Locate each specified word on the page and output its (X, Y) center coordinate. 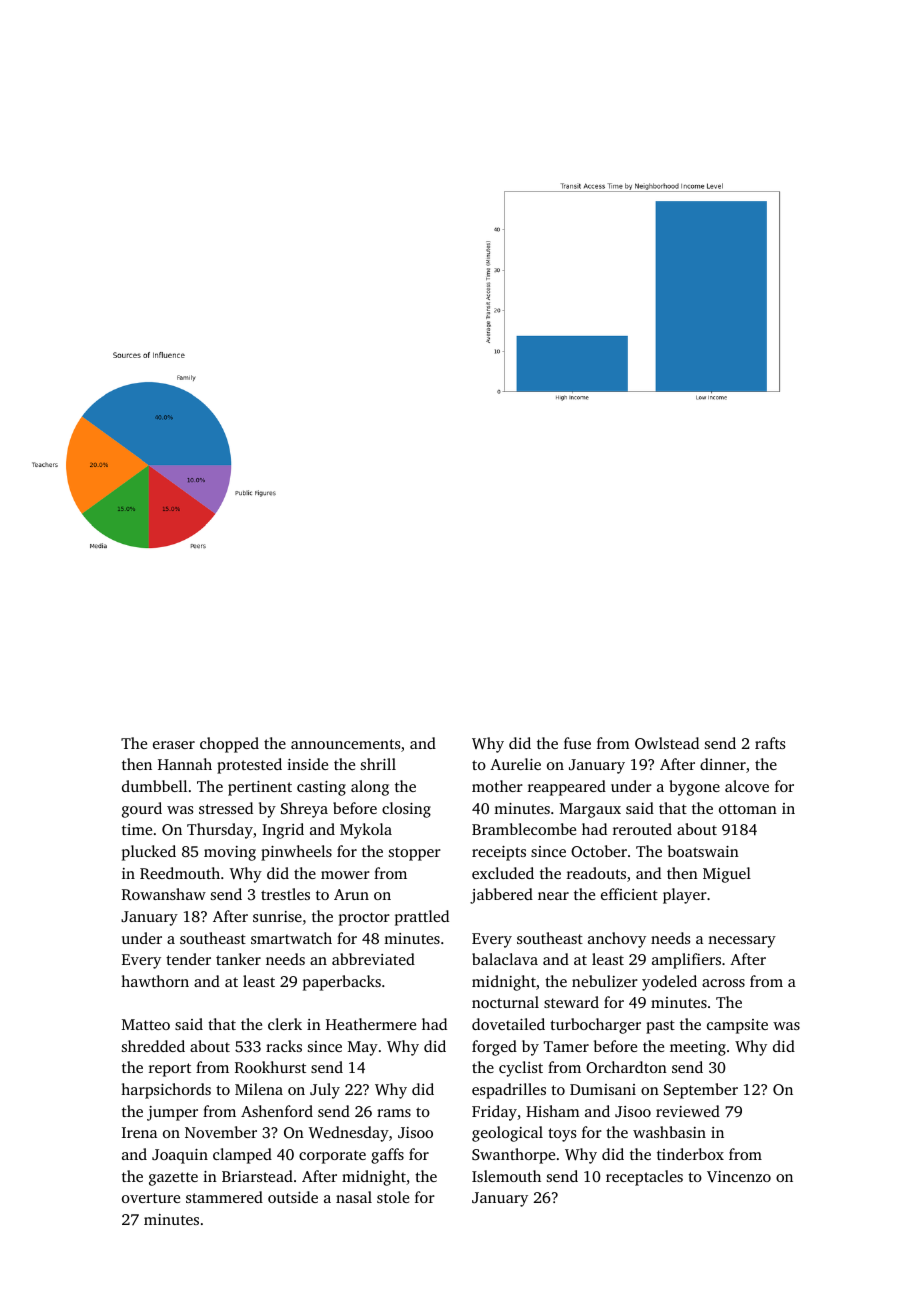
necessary (742, 942)
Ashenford (277, 1111)
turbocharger (595, 1026)
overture (151, 1198)
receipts (499, 853)
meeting (698, 1048)
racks (284, 1046)
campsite (737, 1026)
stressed (226, 808)
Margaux (590, 810)
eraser (174, 745)
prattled (422, 918)
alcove (747, 786)
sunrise (277, 916)
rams (394, 1113)
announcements (345, 744)
